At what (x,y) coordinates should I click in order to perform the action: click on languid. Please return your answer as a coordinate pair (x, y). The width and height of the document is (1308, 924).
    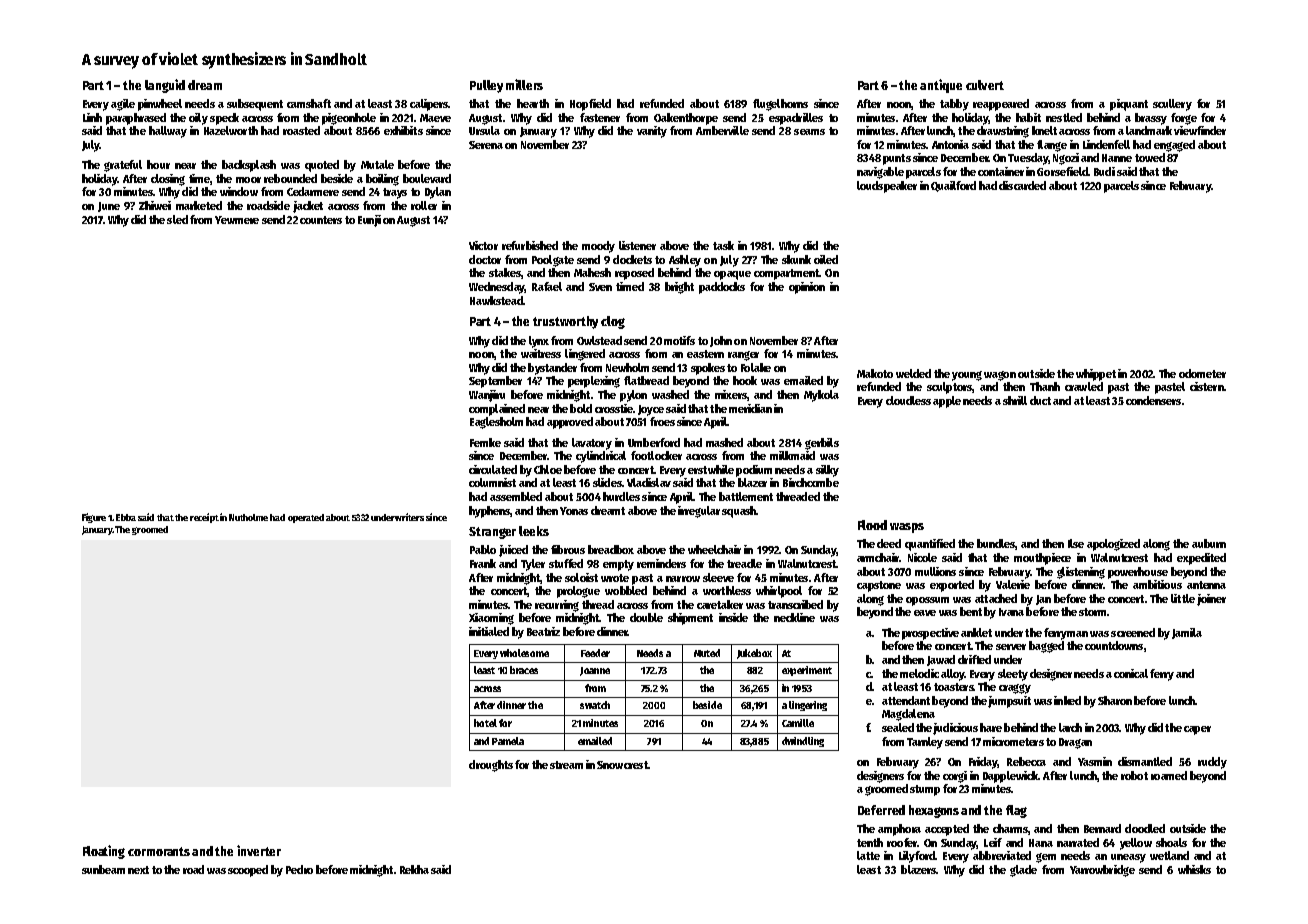
    Looking at the image, I should click on (165, 86).
